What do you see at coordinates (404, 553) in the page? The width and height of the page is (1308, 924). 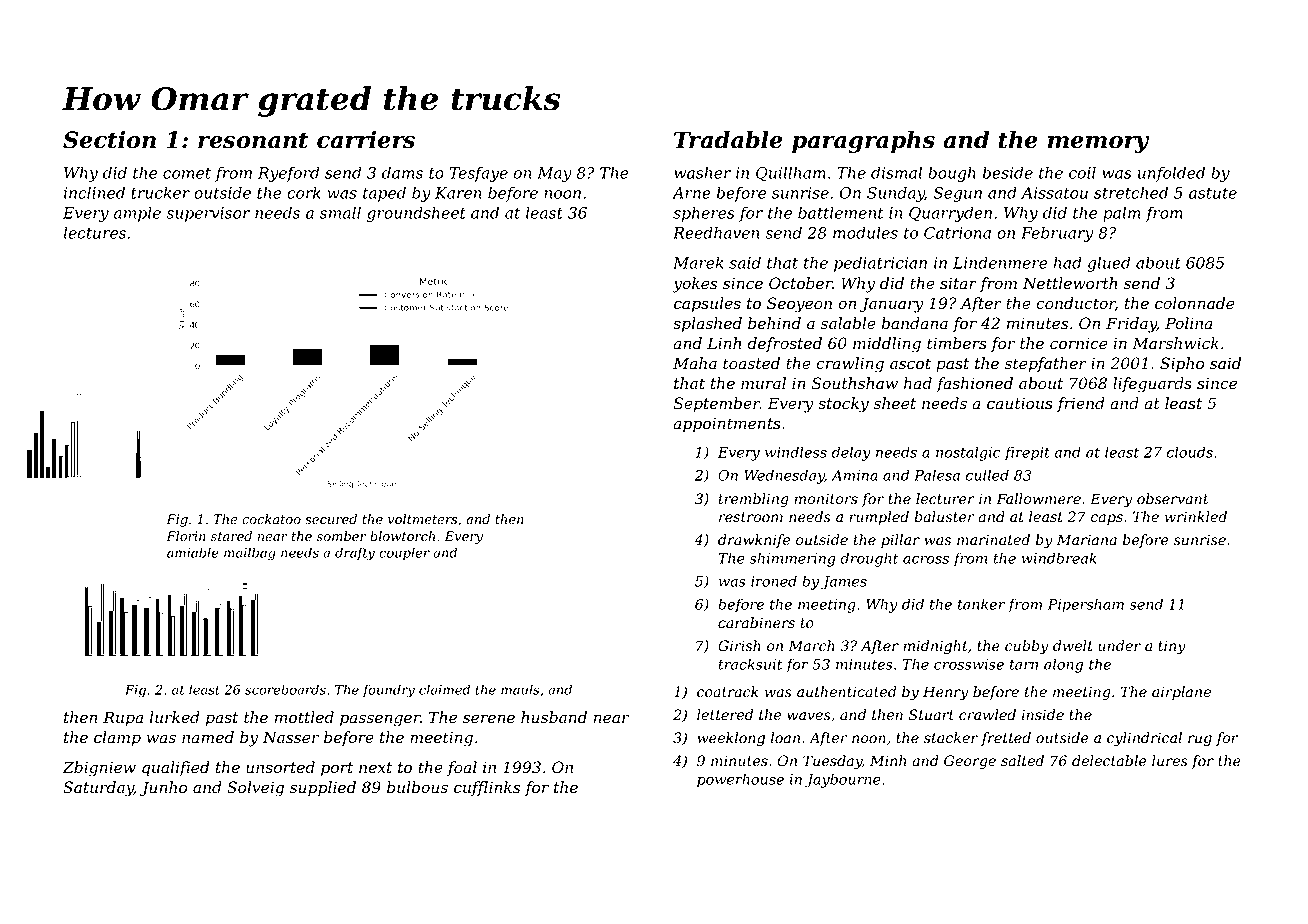 I see `coupler` at bounding box center [404, 553].
